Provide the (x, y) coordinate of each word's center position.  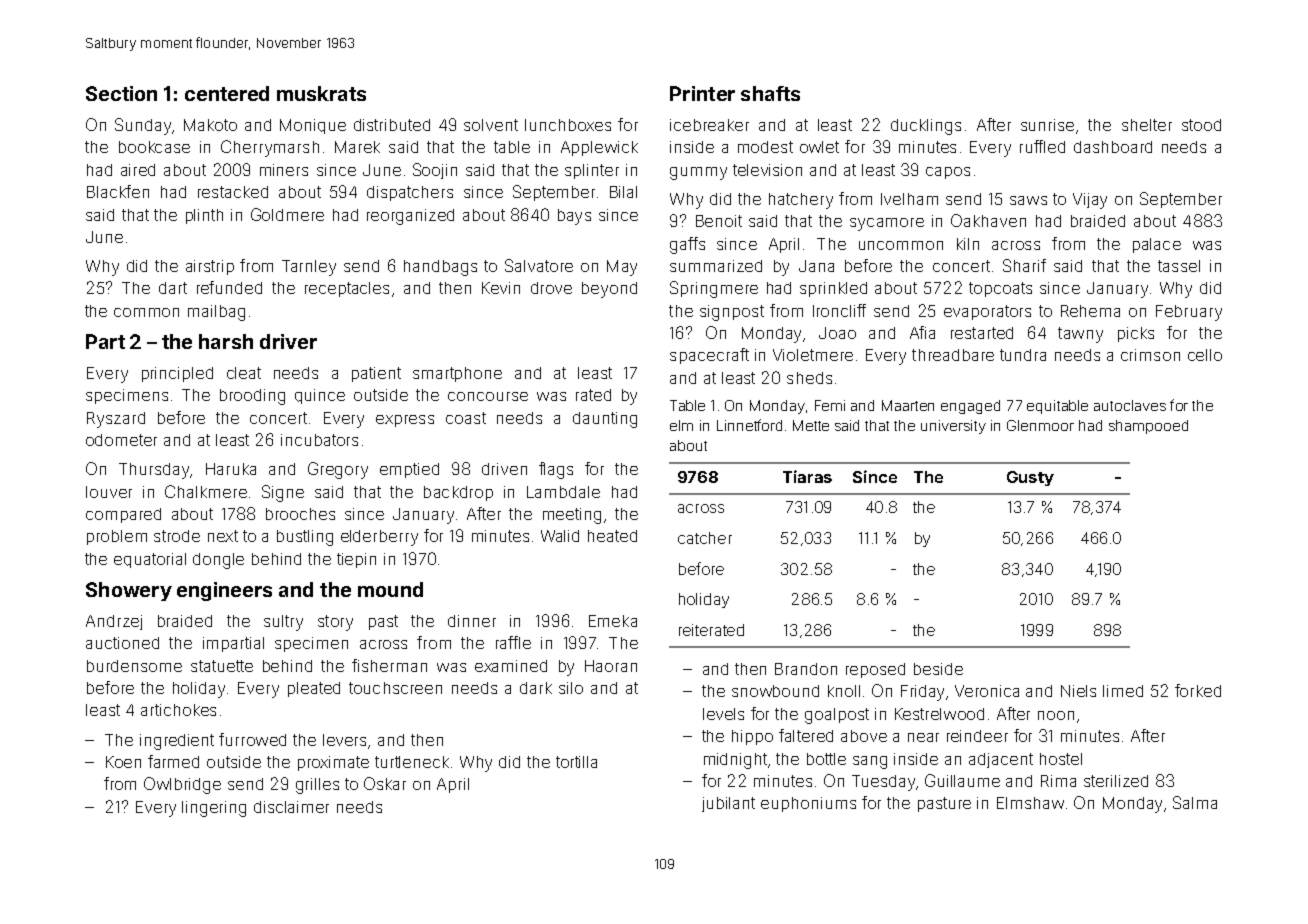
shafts (770, 93)
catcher (705, 538)
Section (121, 93)
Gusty (1030, 478)
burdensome (134, 666)
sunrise (1047, 125)
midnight (736, 761)
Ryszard (116, 420)
